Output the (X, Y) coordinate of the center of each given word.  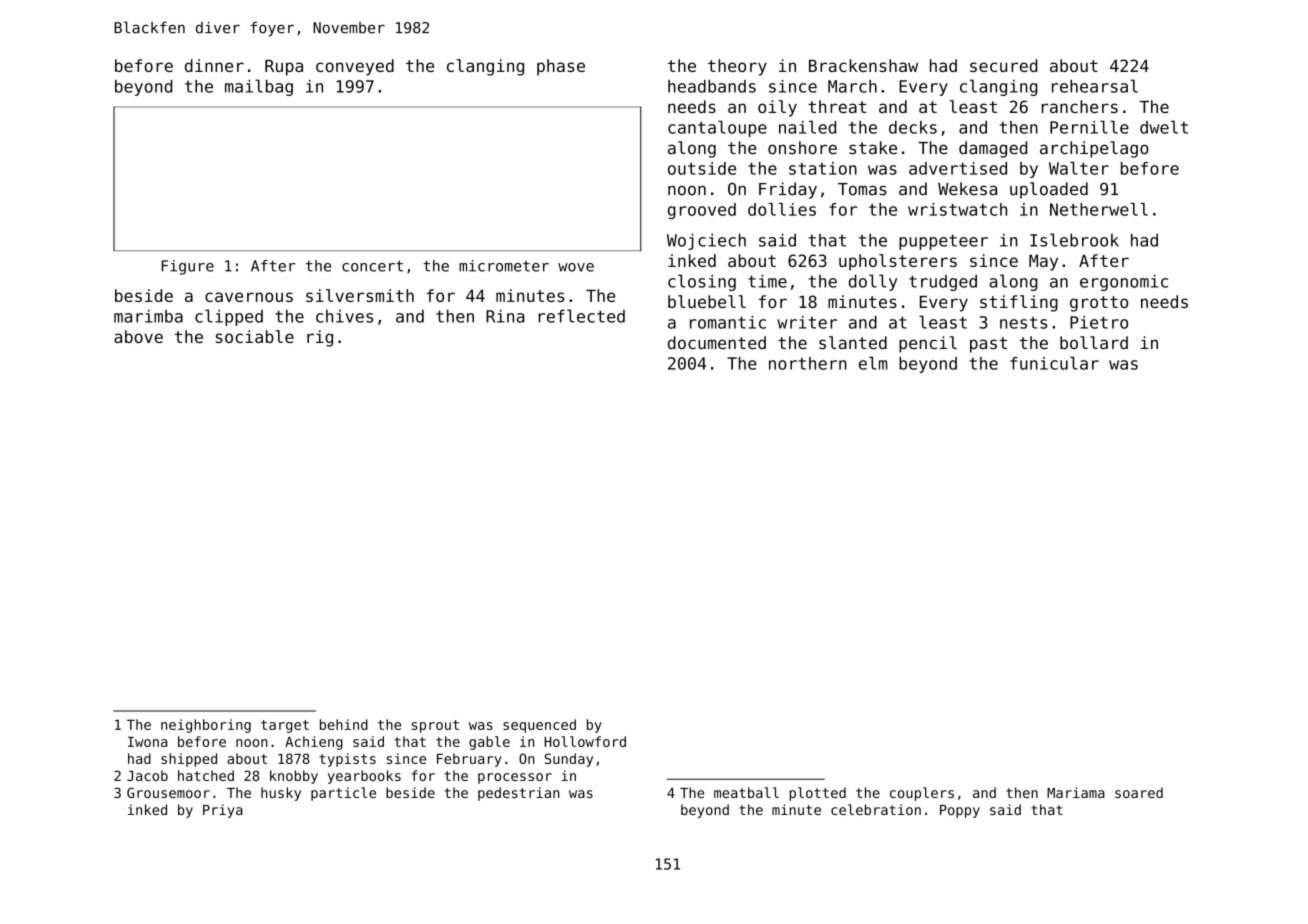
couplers (922, 794)
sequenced (539, 726)
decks (913, 127)
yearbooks (364, 777)
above (138, 336)
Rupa (284, 68)
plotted (817, 794)
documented (717, 342)
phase (561, 67)
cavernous (249, 297)
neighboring (206, 726)
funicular (1054, 363)
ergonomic (1124, 283)
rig (320, 338)
